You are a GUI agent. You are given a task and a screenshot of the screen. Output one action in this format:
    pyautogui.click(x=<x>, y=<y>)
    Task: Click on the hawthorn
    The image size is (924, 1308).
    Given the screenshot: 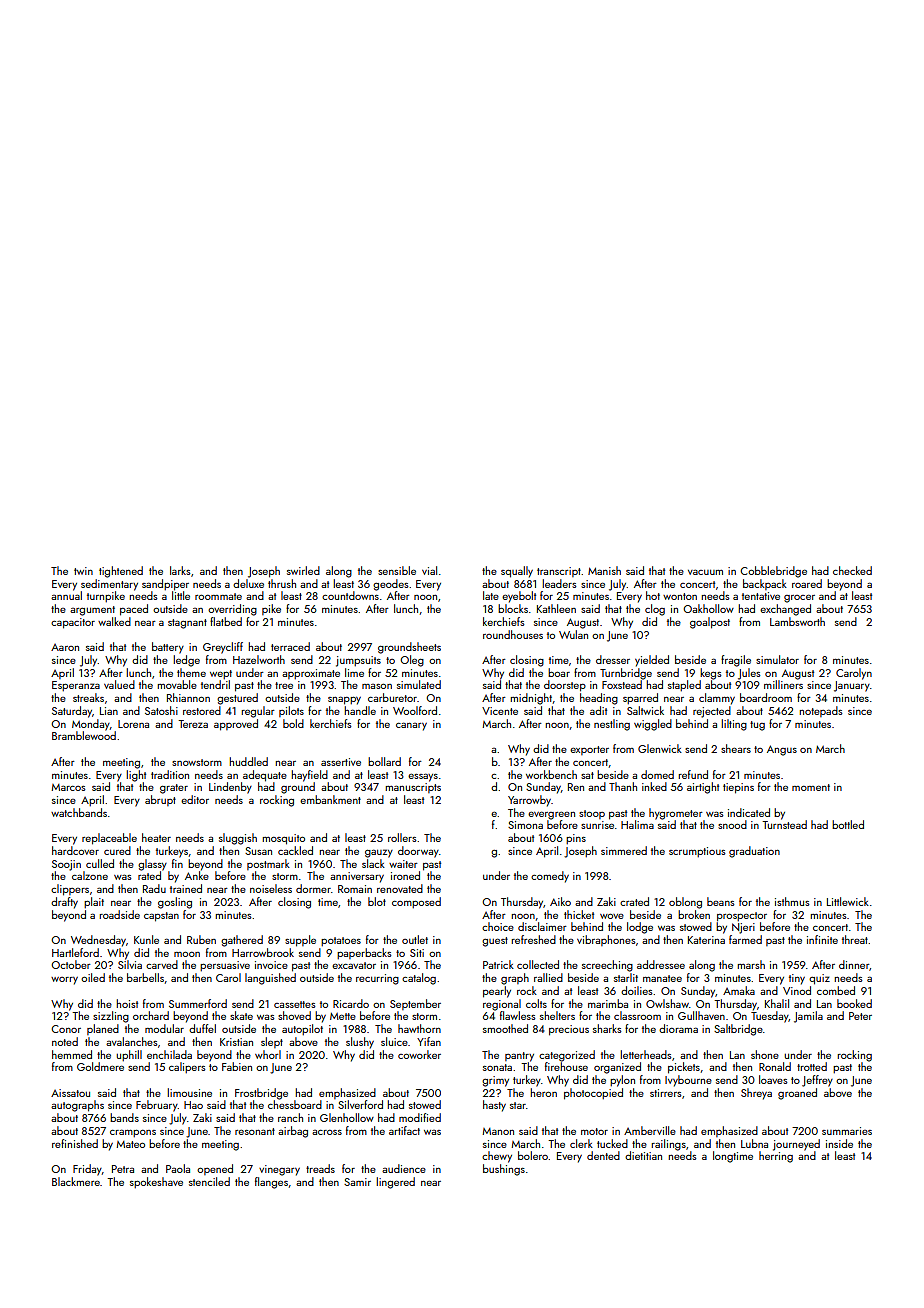 What is the action you would take?
    pyautogui.click(x=419, y=1028)
